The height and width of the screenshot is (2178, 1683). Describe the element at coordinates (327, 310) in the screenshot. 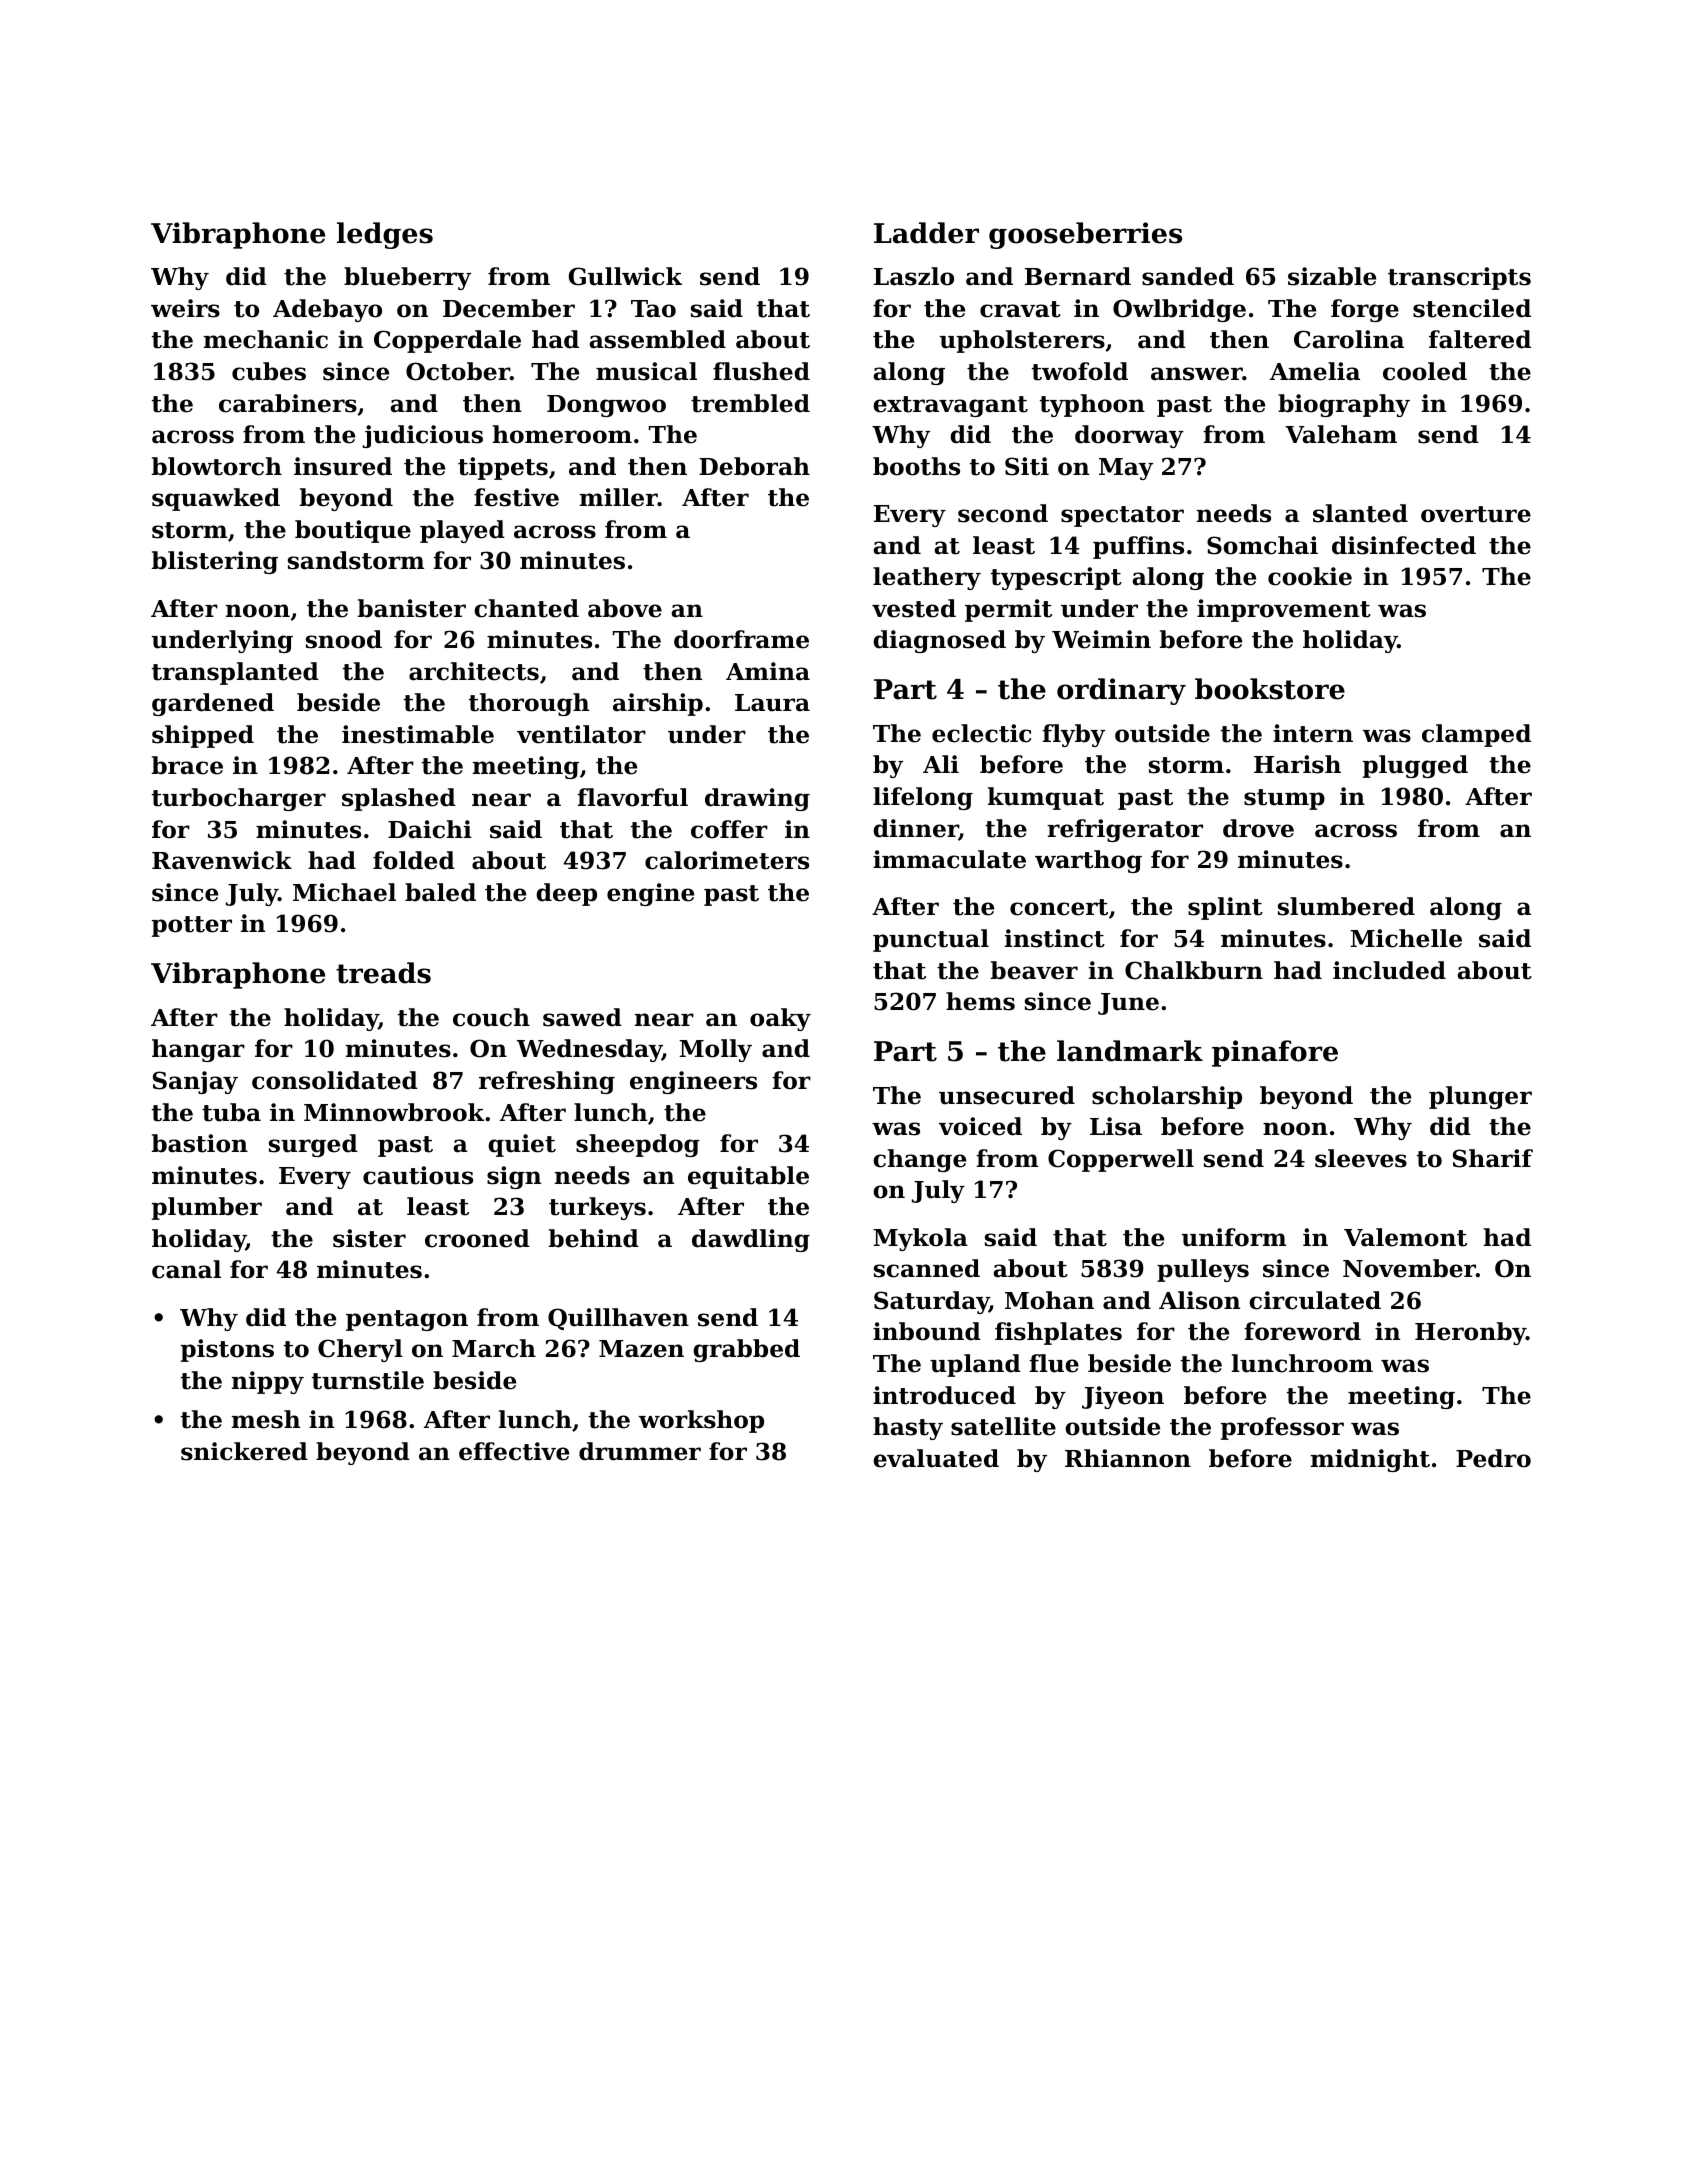

I see `Adebayo` at that location.
